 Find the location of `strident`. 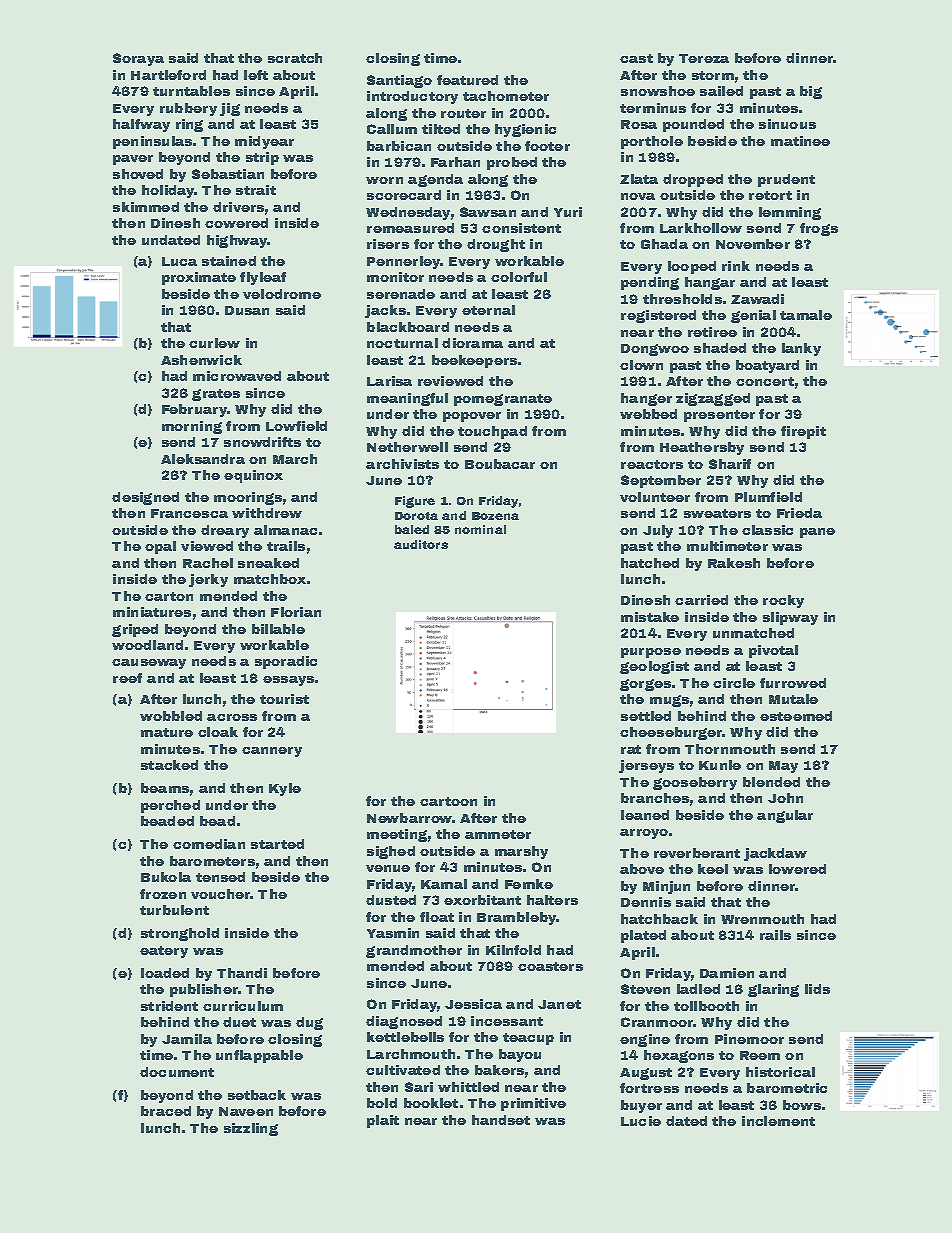

strident is located at coordinates (169, 1006).
